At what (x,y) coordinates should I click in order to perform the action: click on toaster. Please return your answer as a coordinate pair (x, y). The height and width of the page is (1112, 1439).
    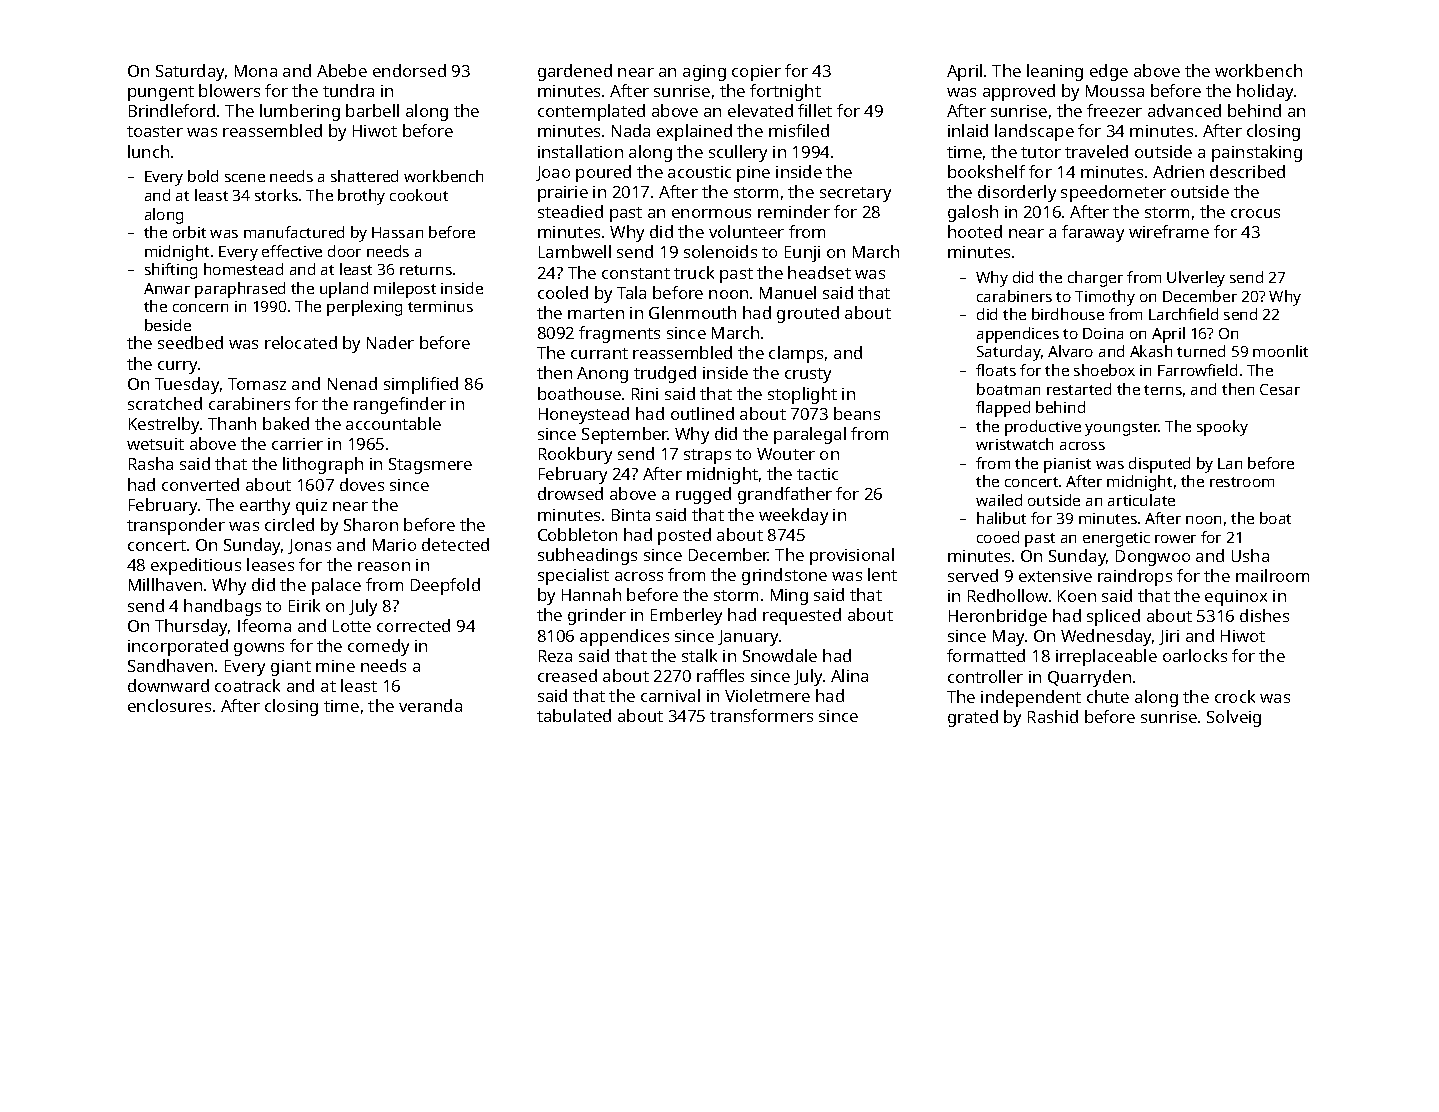
    Looking at the image, I should click on (155, 131).
